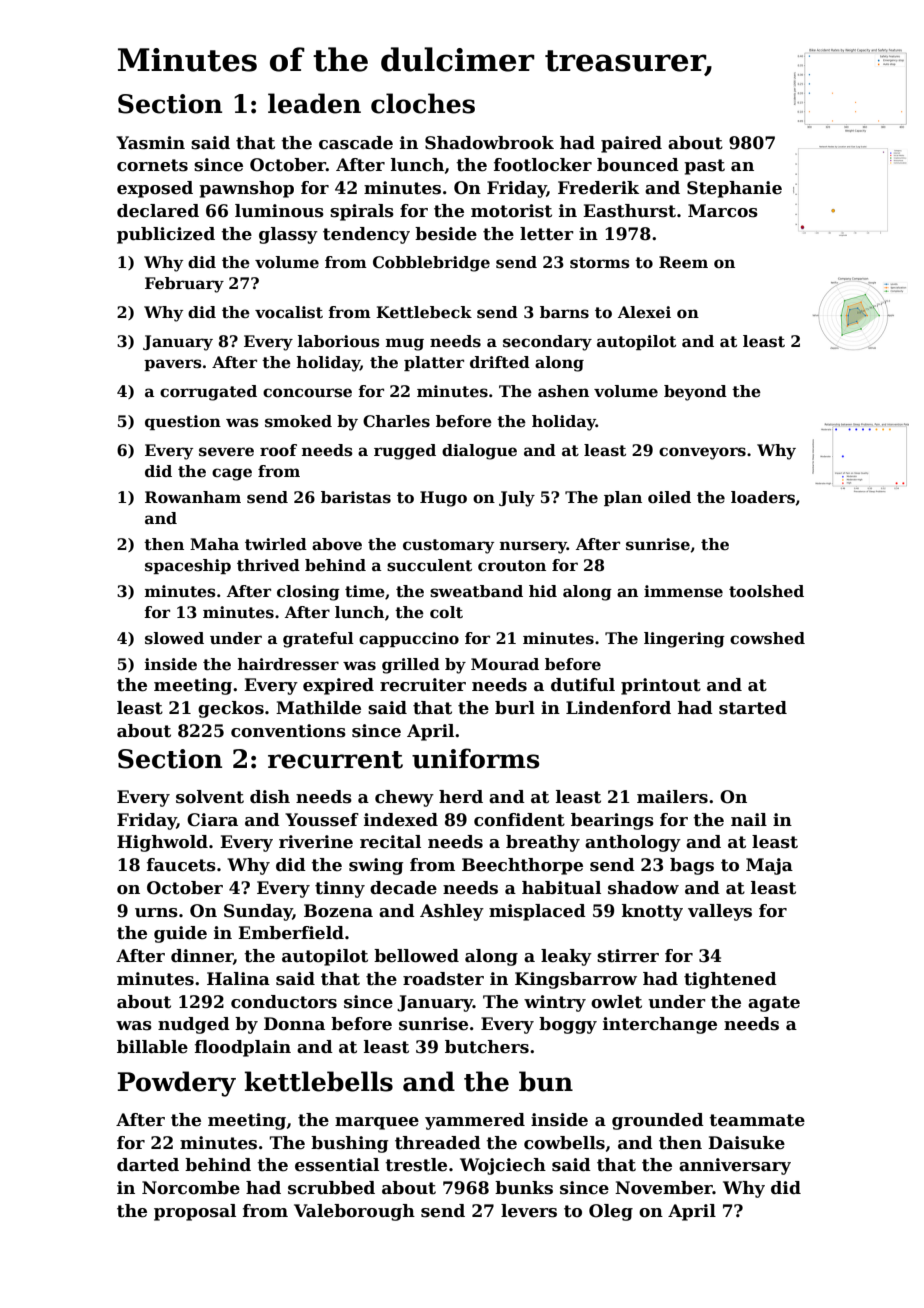 This screenshot has height=1308, width=924. What do you see at coordinates (212, 820) in the screenshot?
I see `Ciara` at bounding box center [212, 820].
